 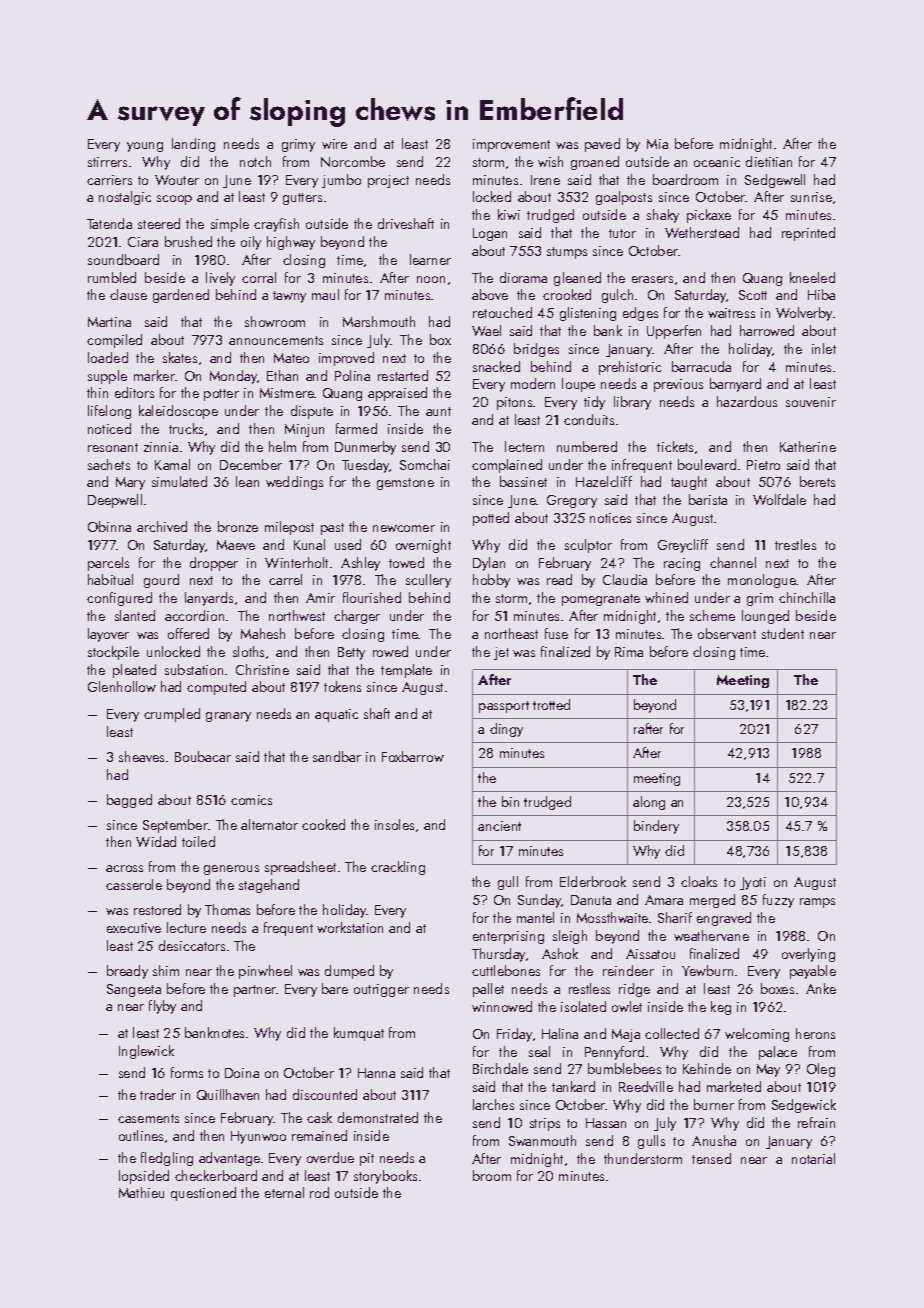 What do you see at coordinates (813, 1158) in the screenshot?
I see `notarial` at bounding box center [813, 1158].
